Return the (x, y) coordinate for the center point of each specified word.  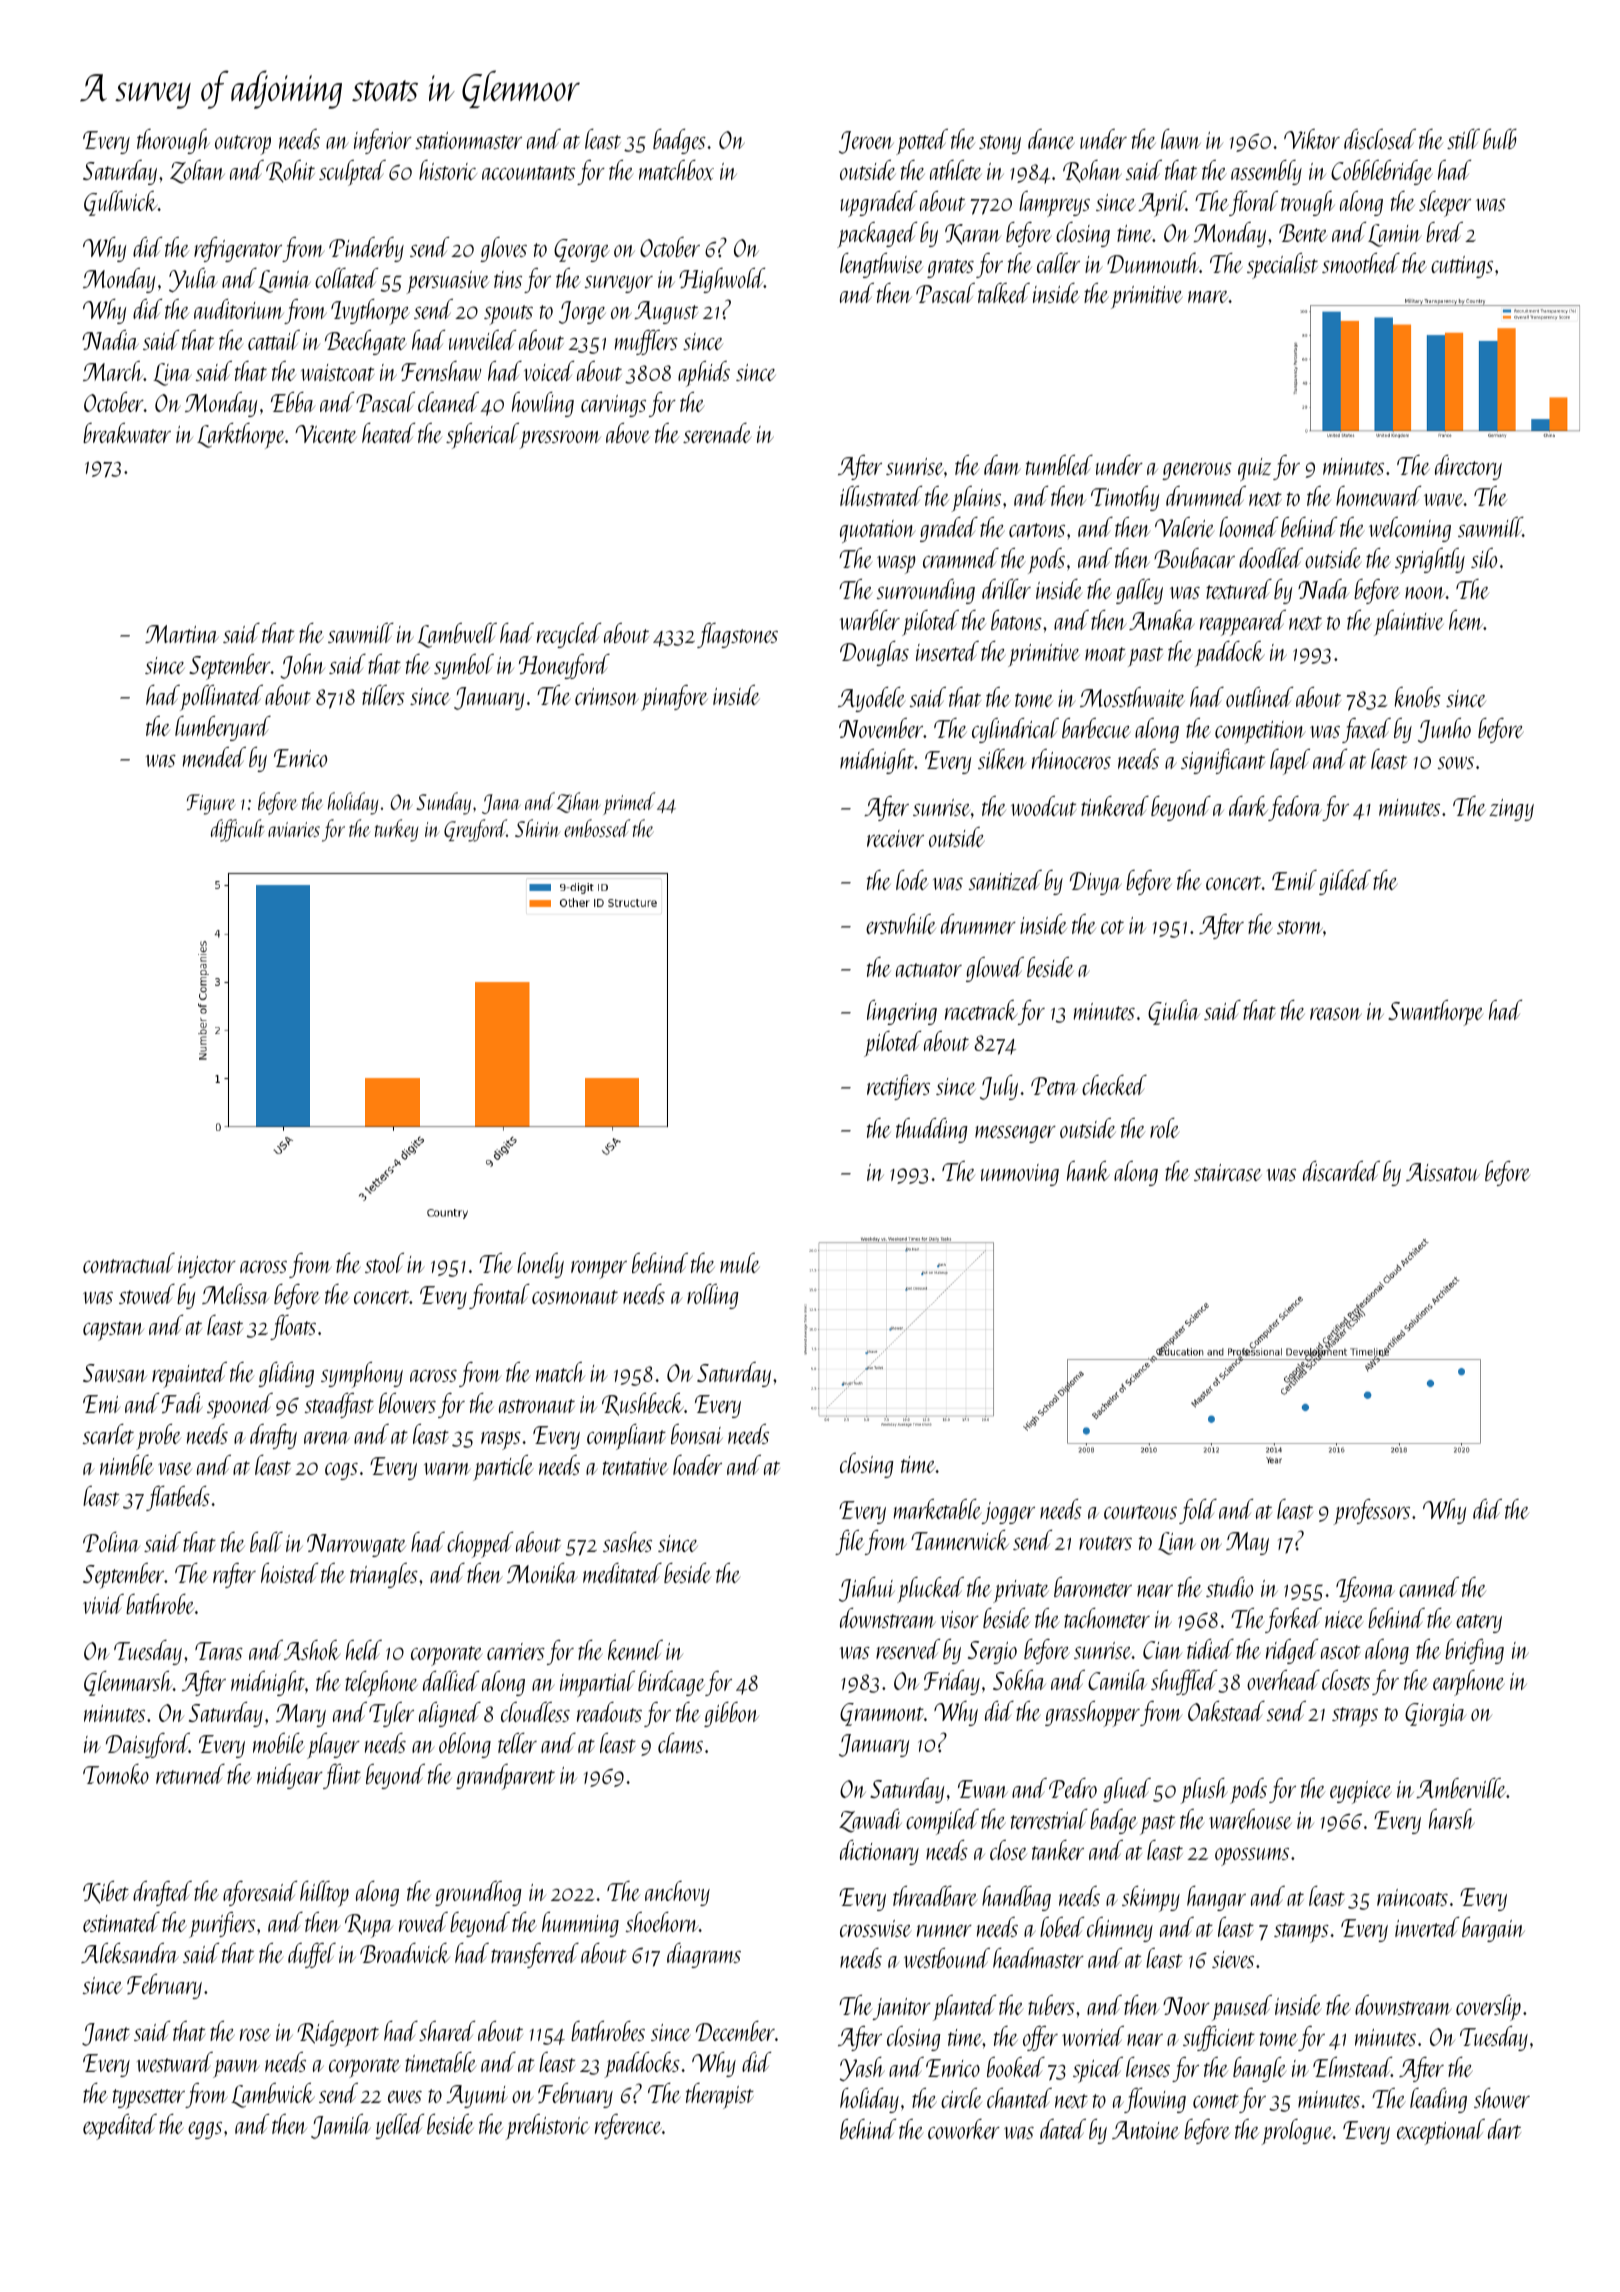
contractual (129, 1263)
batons (1016, 620)
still (1463, 139)
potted (922, 142)
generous (1197, 471)
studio (1229, 1587)
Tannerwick (960, 1540)
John (302, 666)
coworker (964, 2129)
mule (740, 1263)
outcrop (243, 145)
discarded (1341, 1171)
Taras (219, 1651)
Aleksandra (130, 1953)
